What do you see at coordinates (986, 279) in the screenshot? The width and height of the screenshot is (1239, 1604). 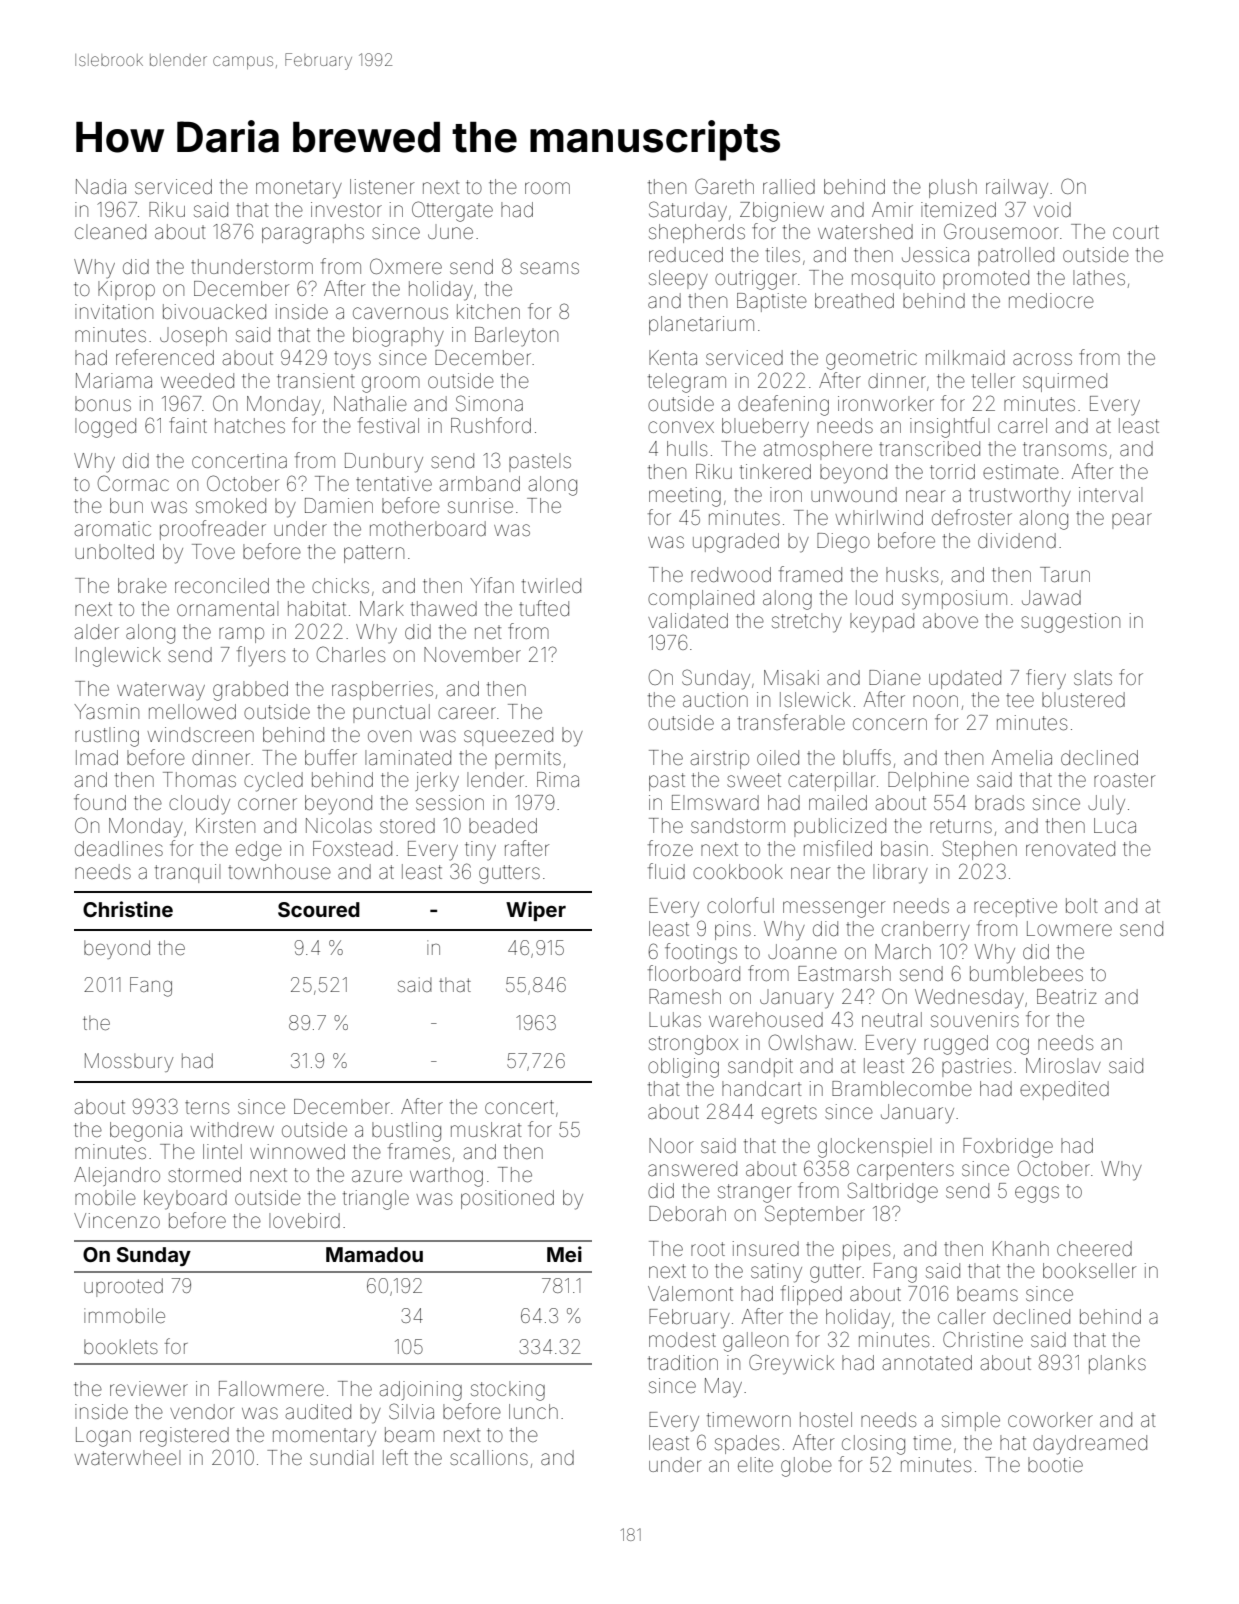 I see `promoted` at bounding box center [986, 279].
